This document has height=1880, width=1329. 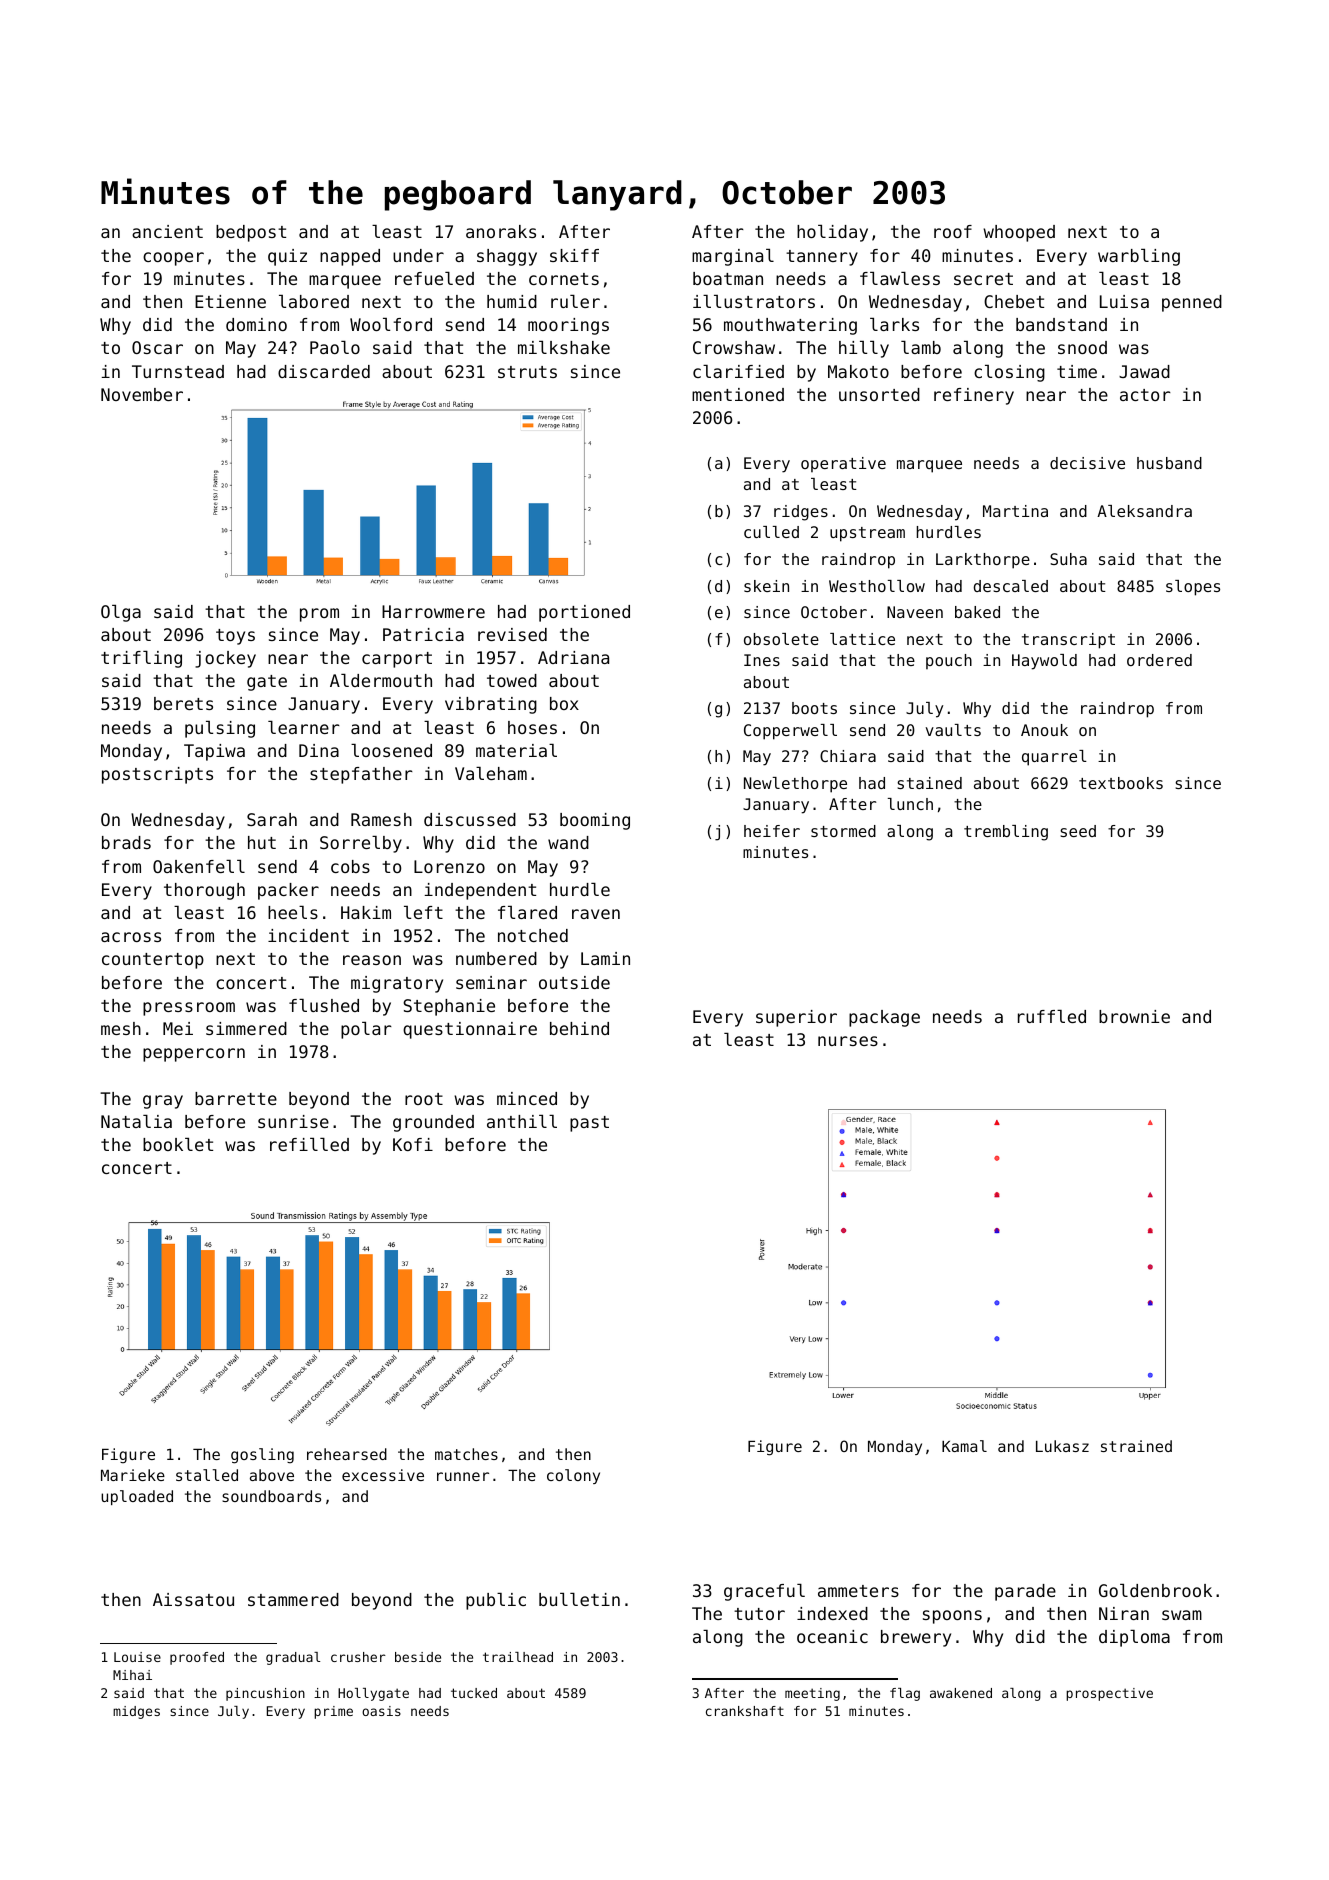 I want to click on Hakim, so click(x=366, y=912).
